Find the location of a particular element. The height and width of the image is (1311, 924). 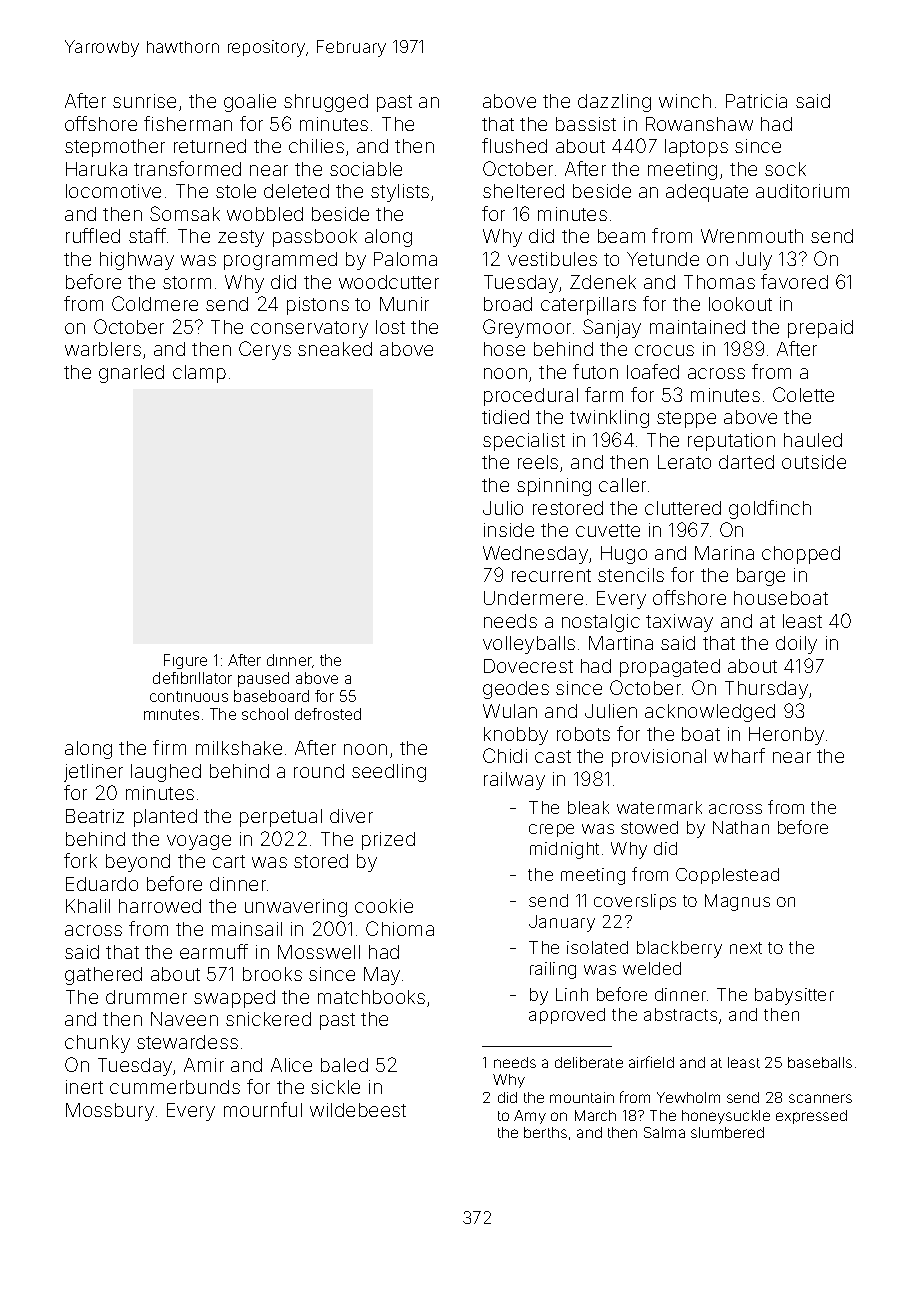

chunky is located at coordinates (97, 1044).
